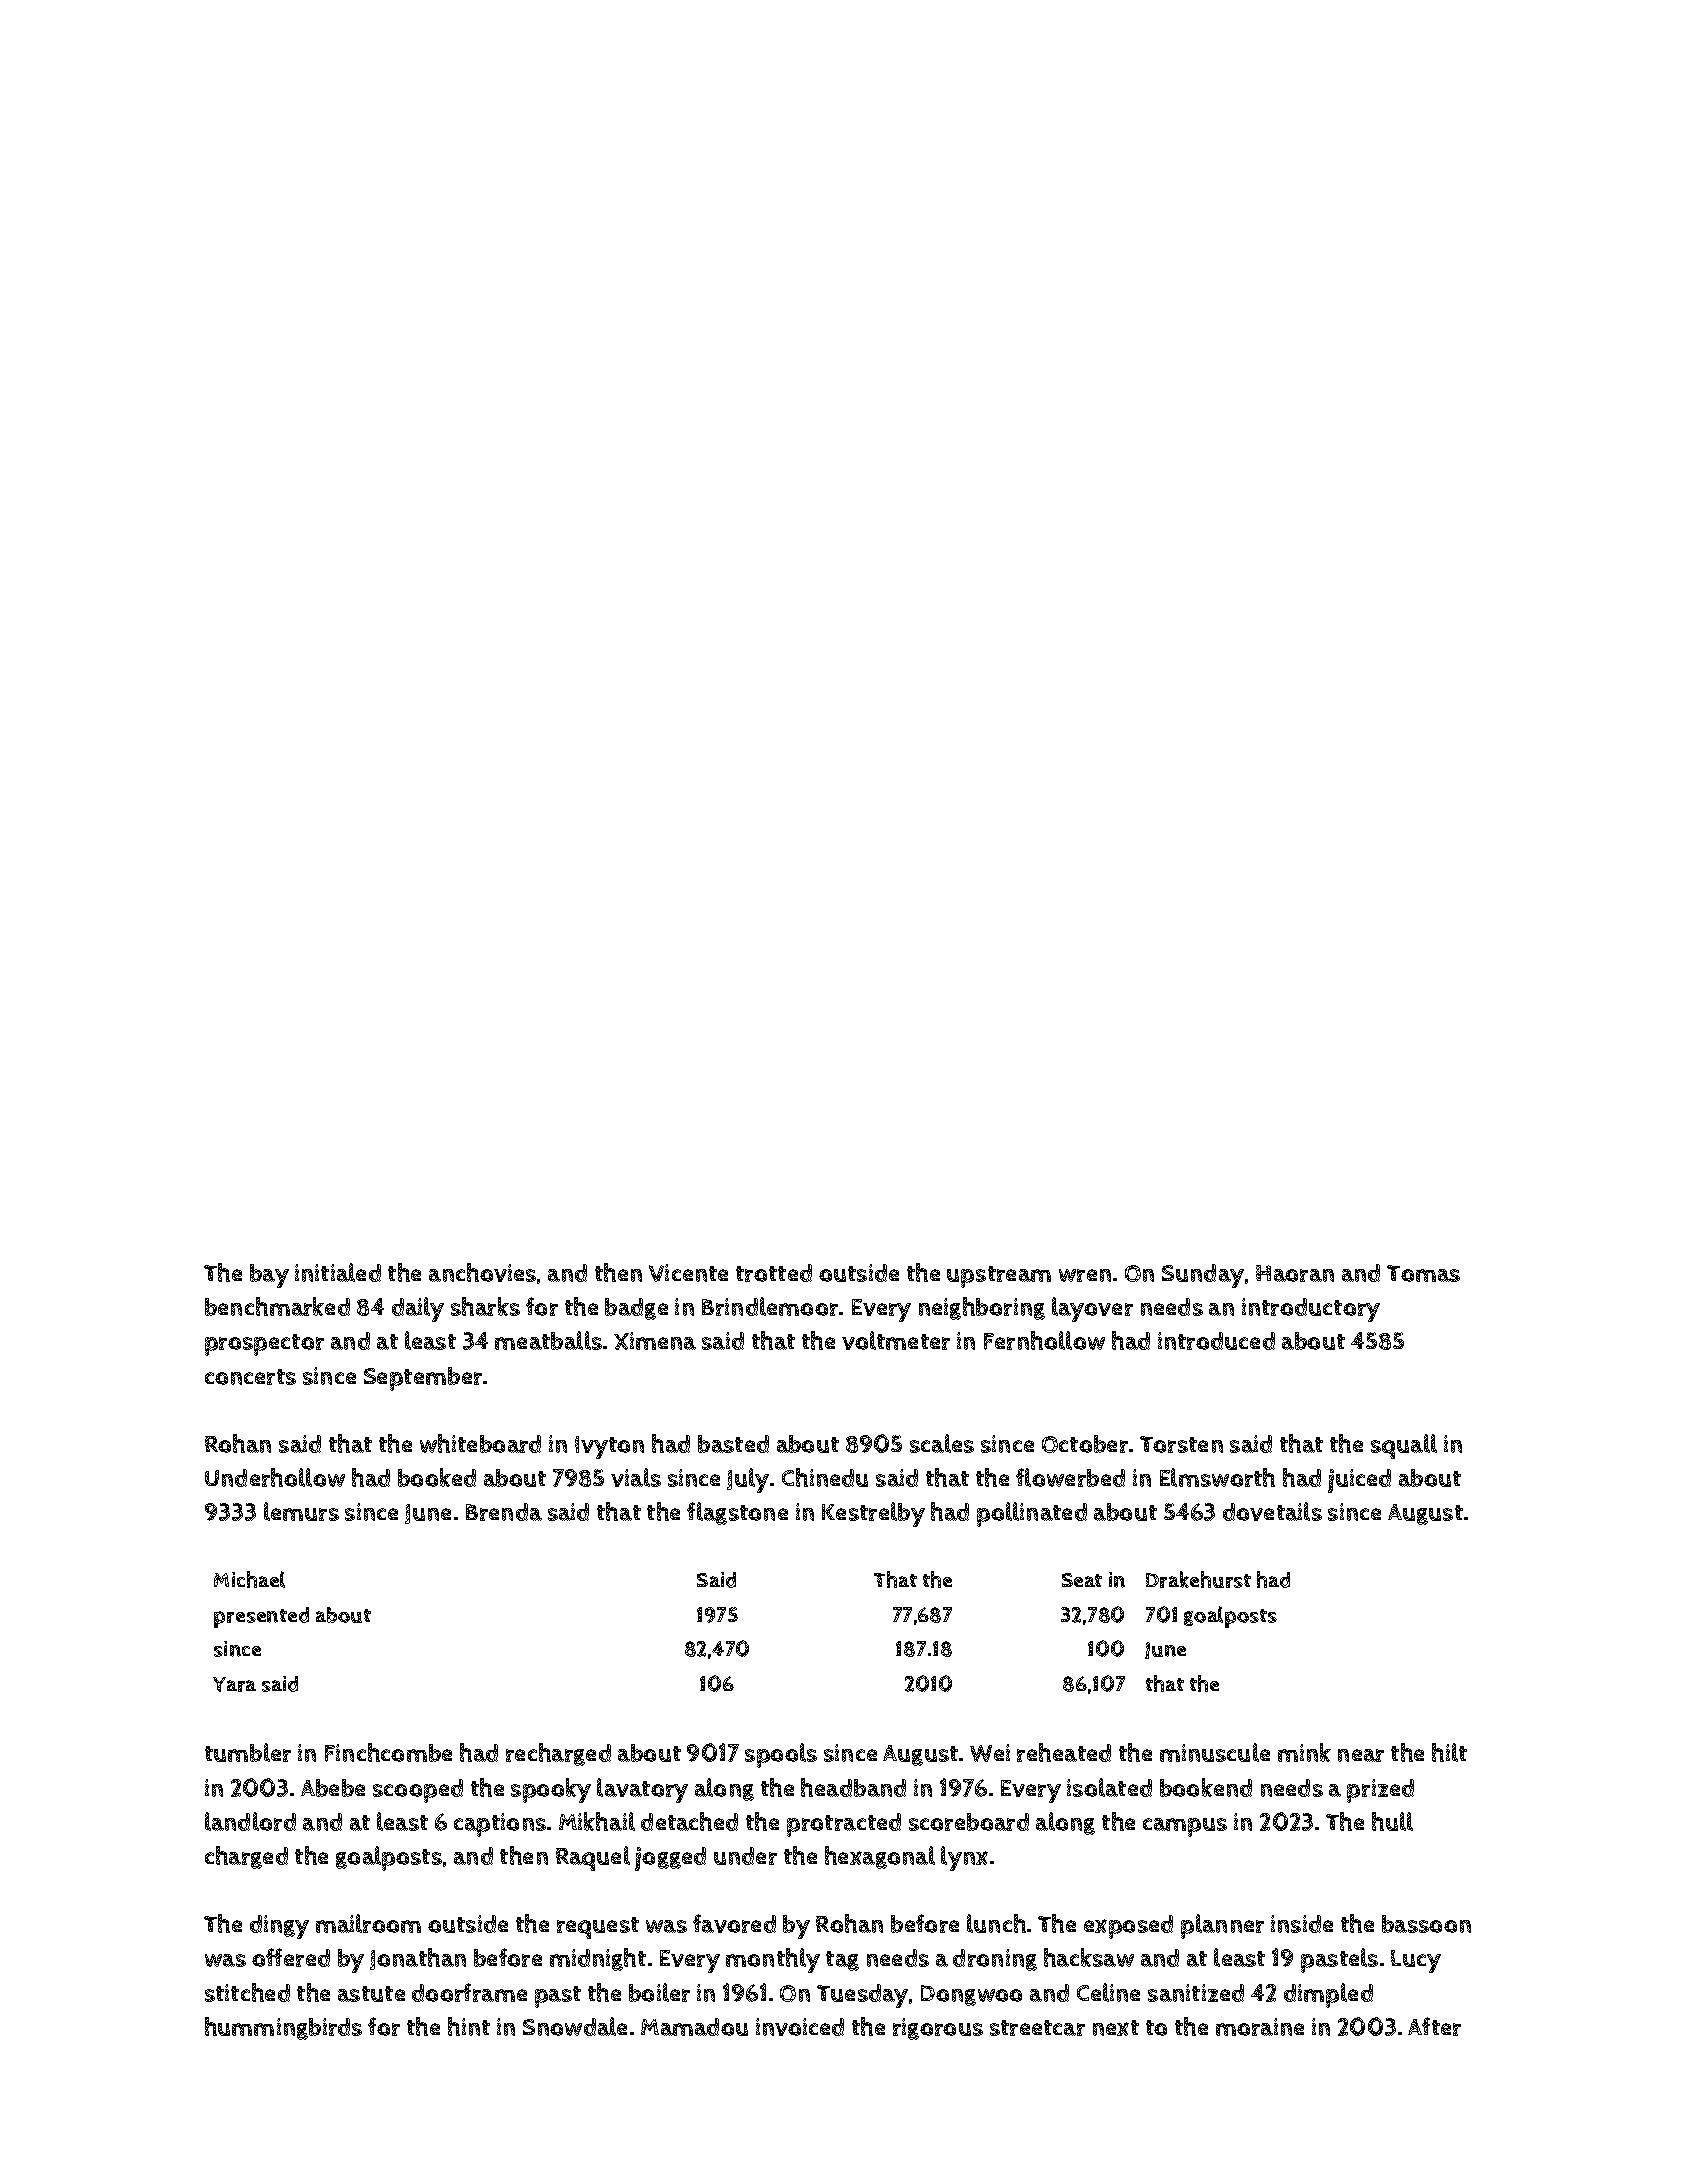  Describe the element at coordinates (269, 1276) in the document. I see `bay` at that location.
